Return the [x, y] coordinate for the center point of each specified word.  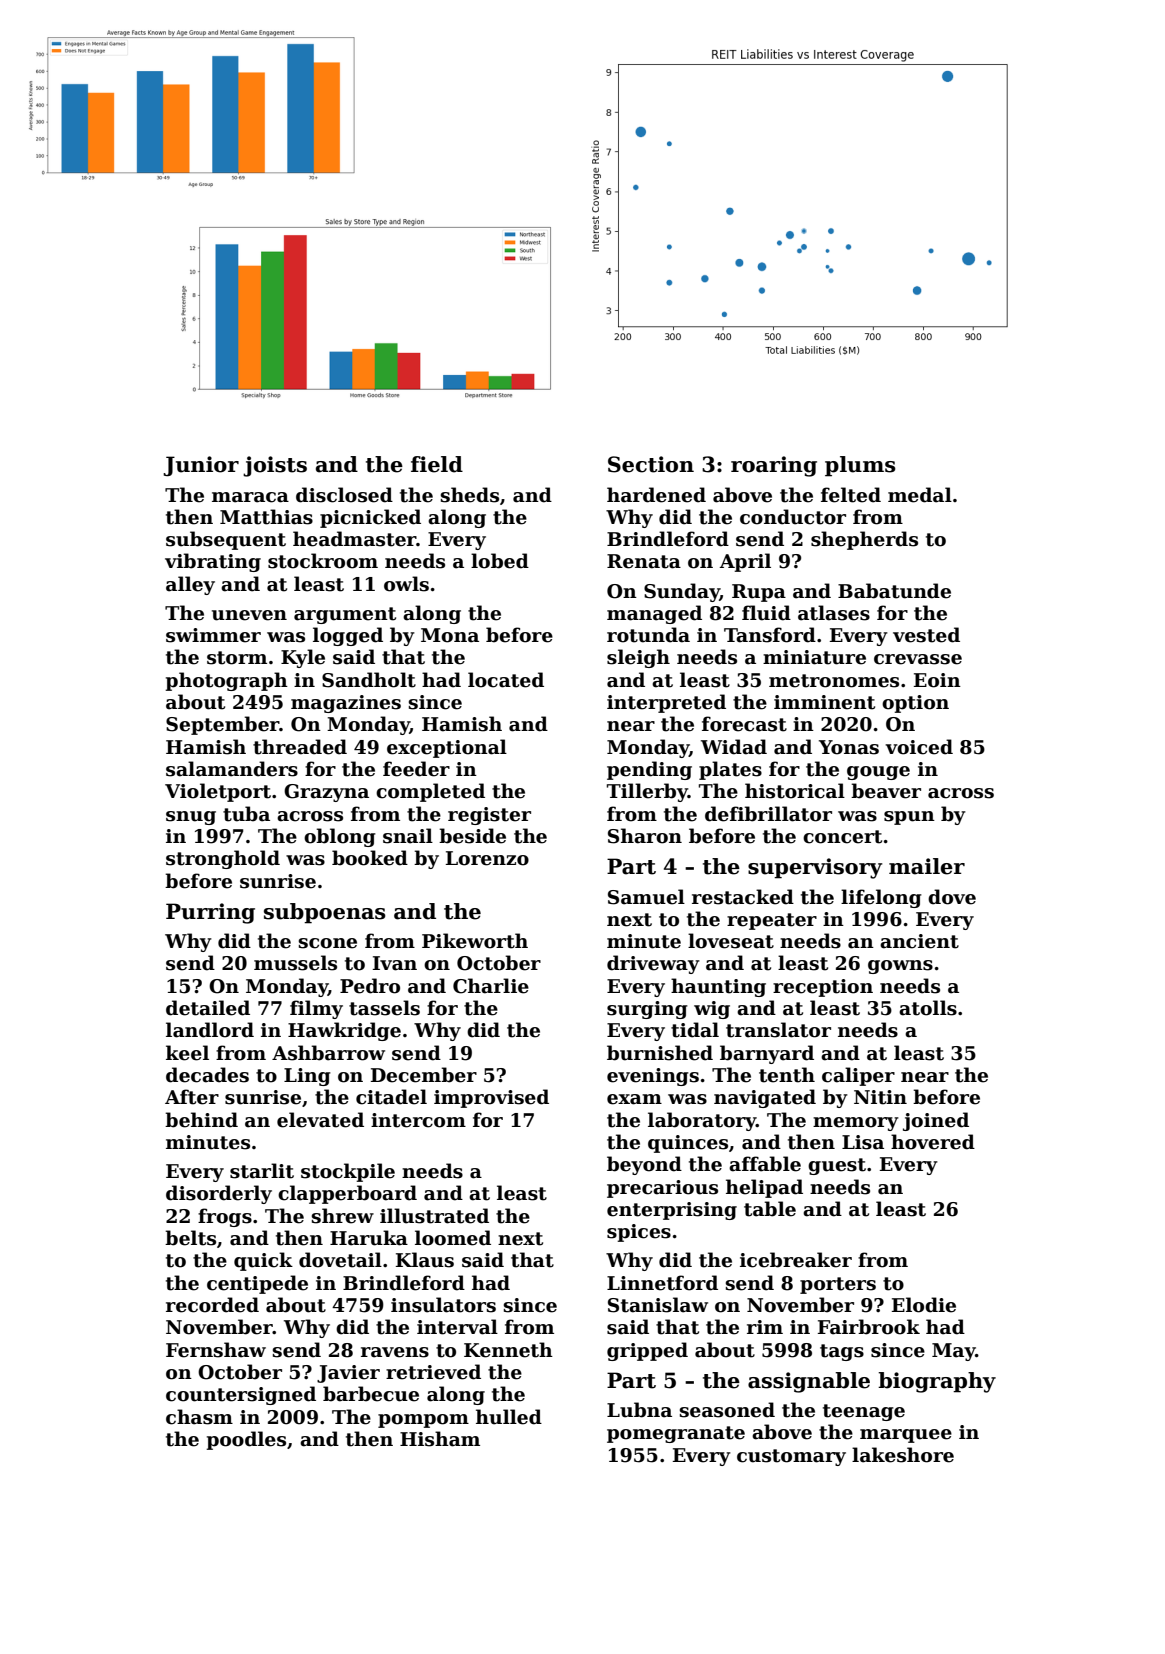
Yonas [849, 747]
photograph [226, 681]
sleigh [638, 658]
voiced [919, 747]
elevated [320, 1120]
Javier [348, 1374]
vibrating [213, 562]
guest [837, 1166]
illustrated [434, 1216]
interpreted [666, 703]
